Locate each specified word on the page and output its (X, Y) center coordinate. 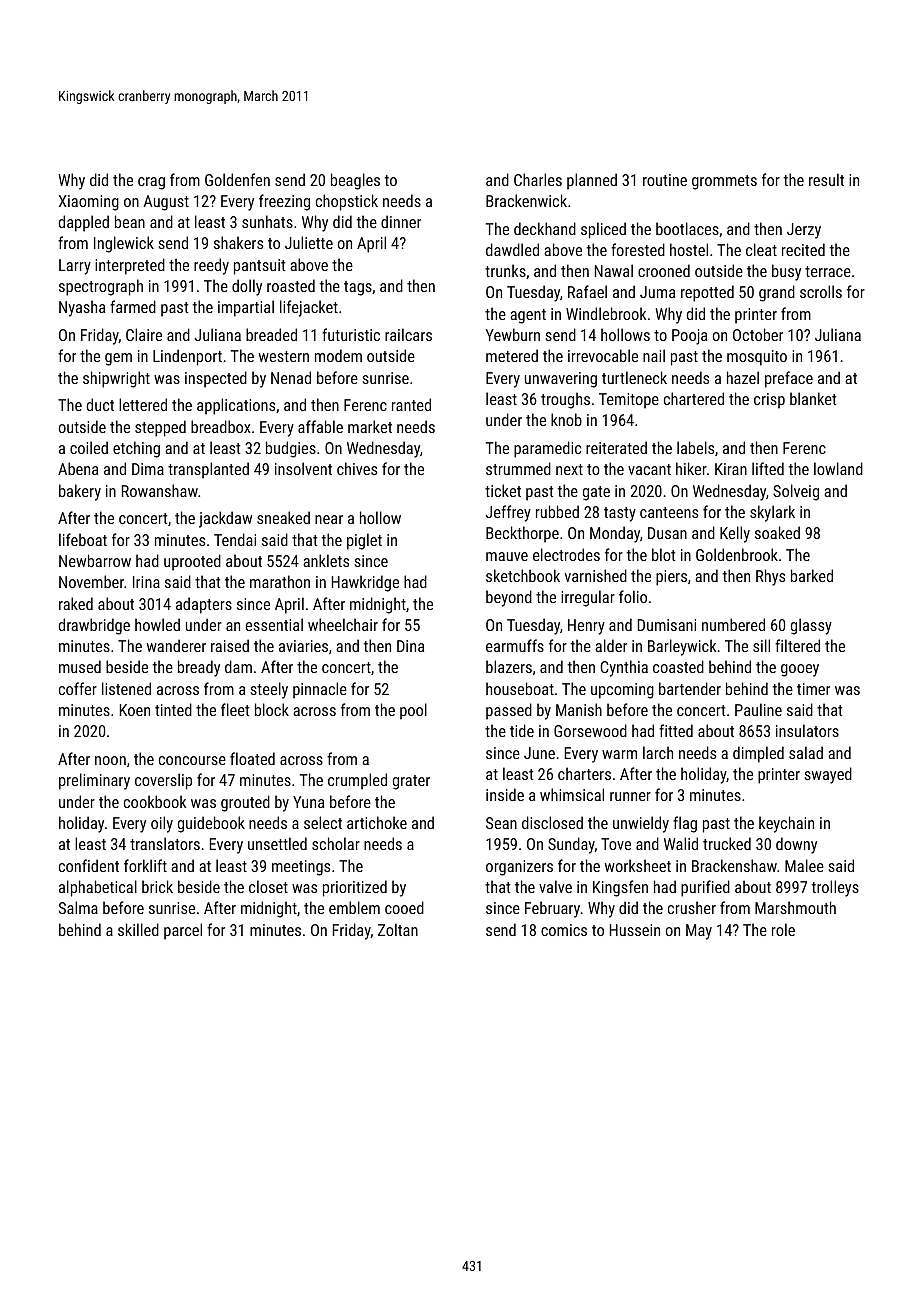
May (699, 932)
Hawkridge (365, 583)
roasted (291, 285)
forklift (145, 865)
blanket (813, 398)
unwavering (561, 380)
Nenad (291, 377)
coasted (678, 666)
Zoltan (398, 929)
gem (118, 359)
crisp (769, 401)
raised (230, 645)
